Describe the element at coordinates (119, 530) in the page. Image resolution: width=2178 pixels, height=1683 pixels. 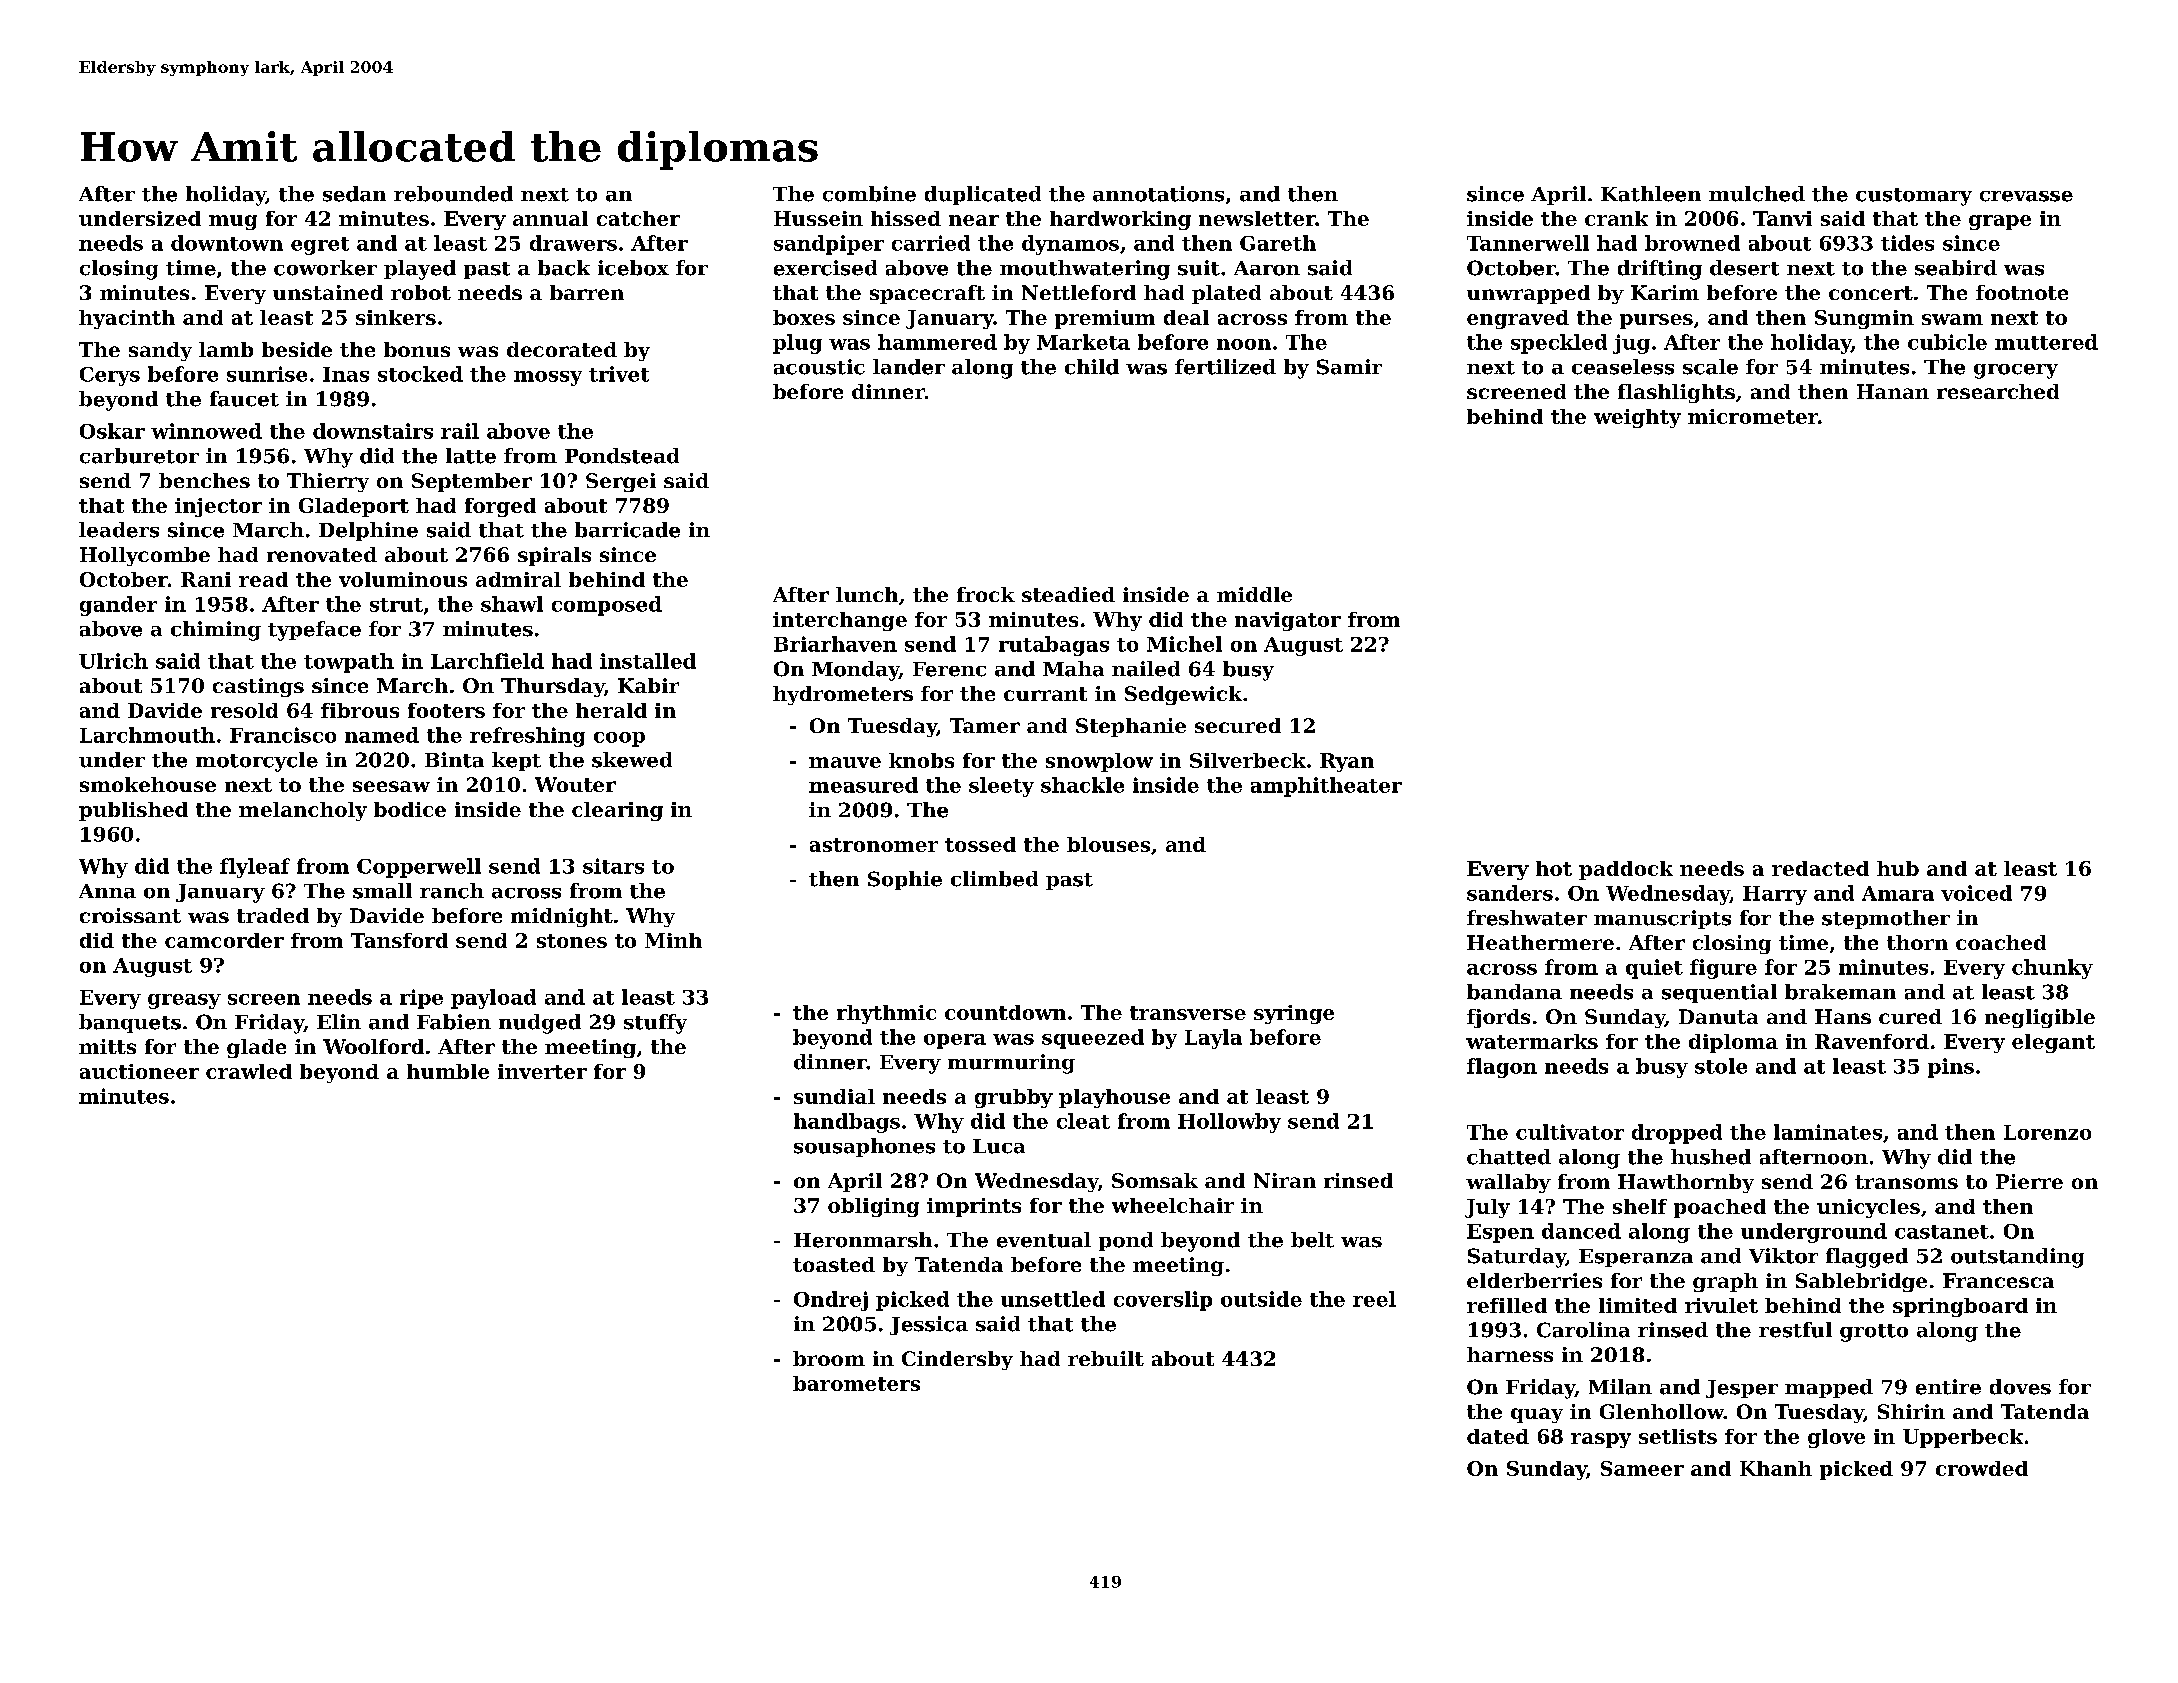
I see `leaders` at that location.
